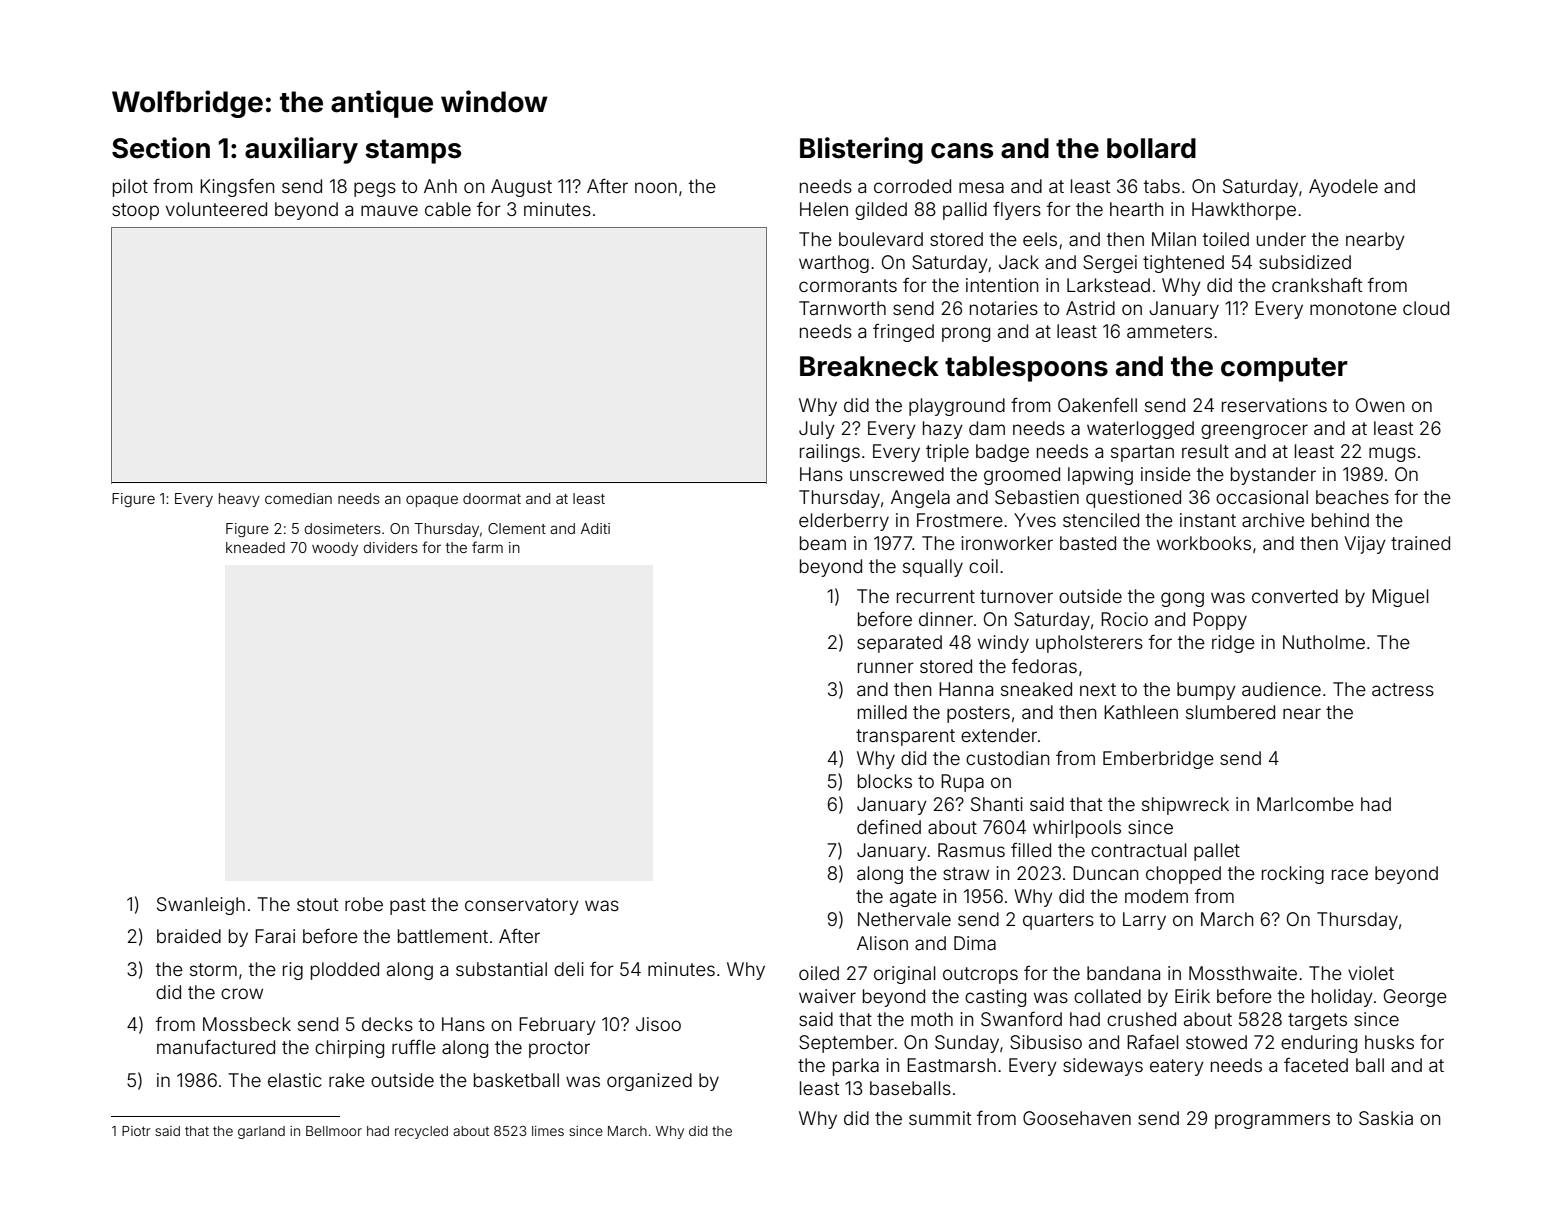  Describe the element at coordinates (899, 644) in the screenshot. I see `separated` at that location.
